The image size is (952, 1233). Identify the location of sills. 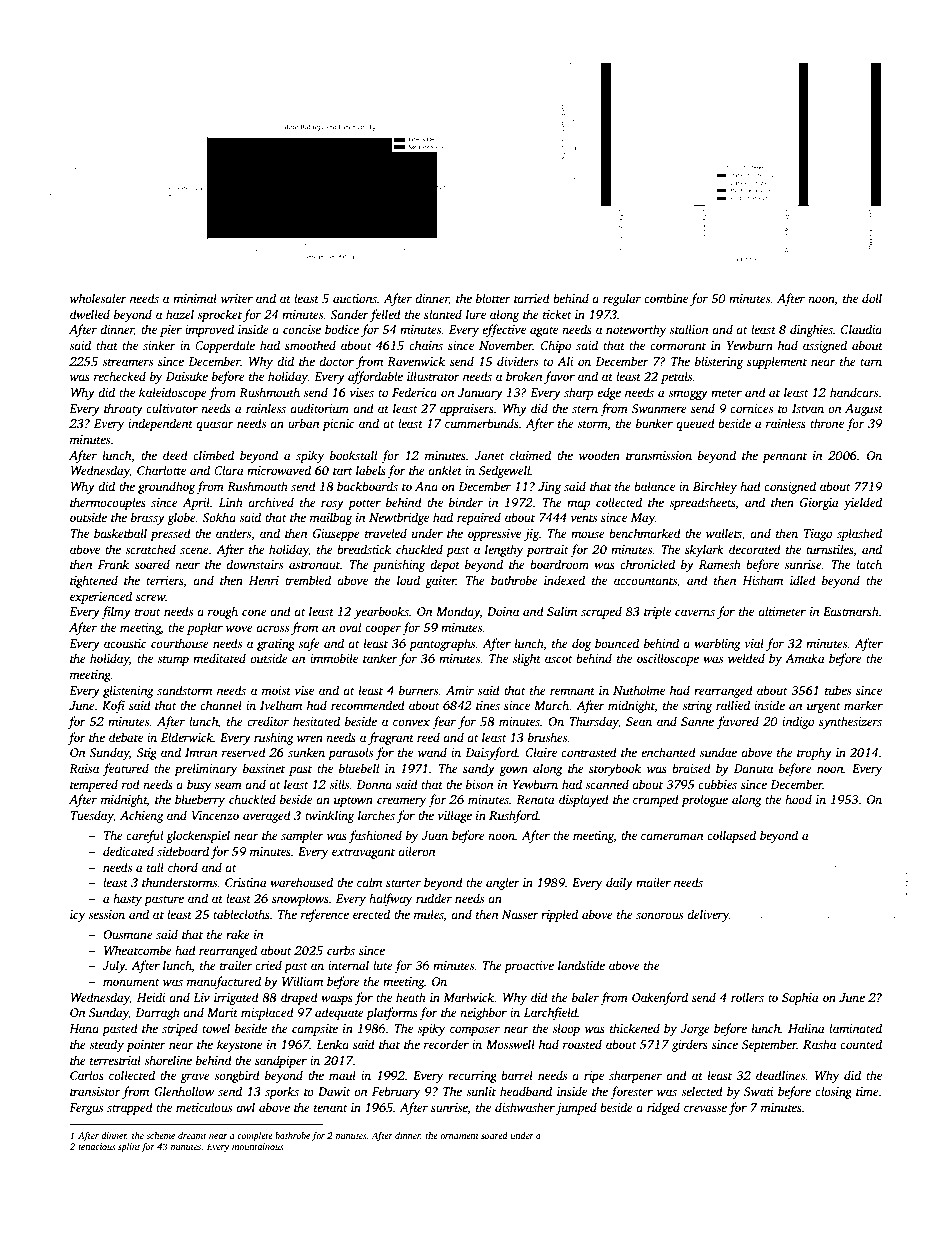
(339, 784).
